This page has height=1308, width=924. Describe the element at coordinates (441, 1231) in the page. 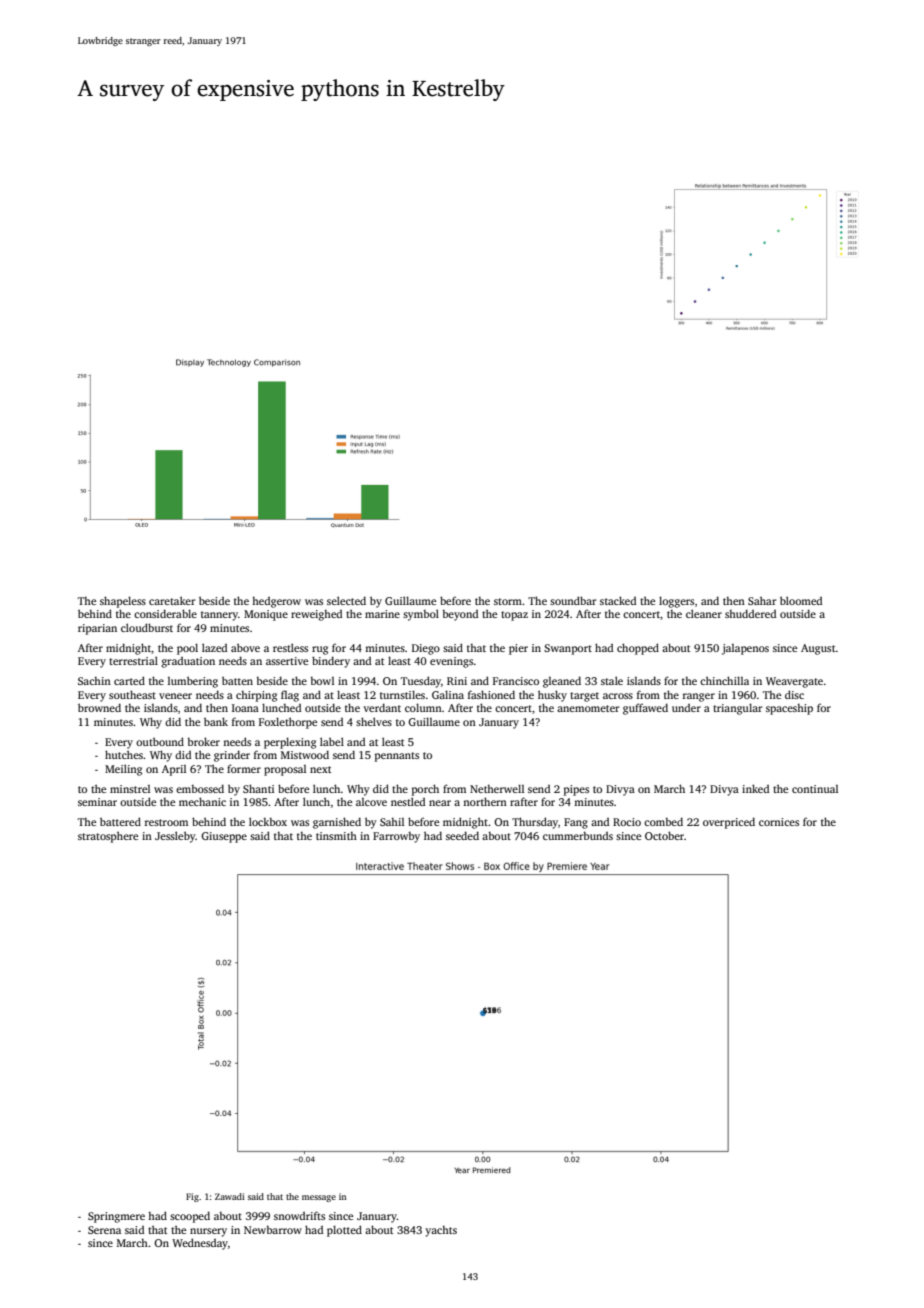

I see `yachts` at that location.
